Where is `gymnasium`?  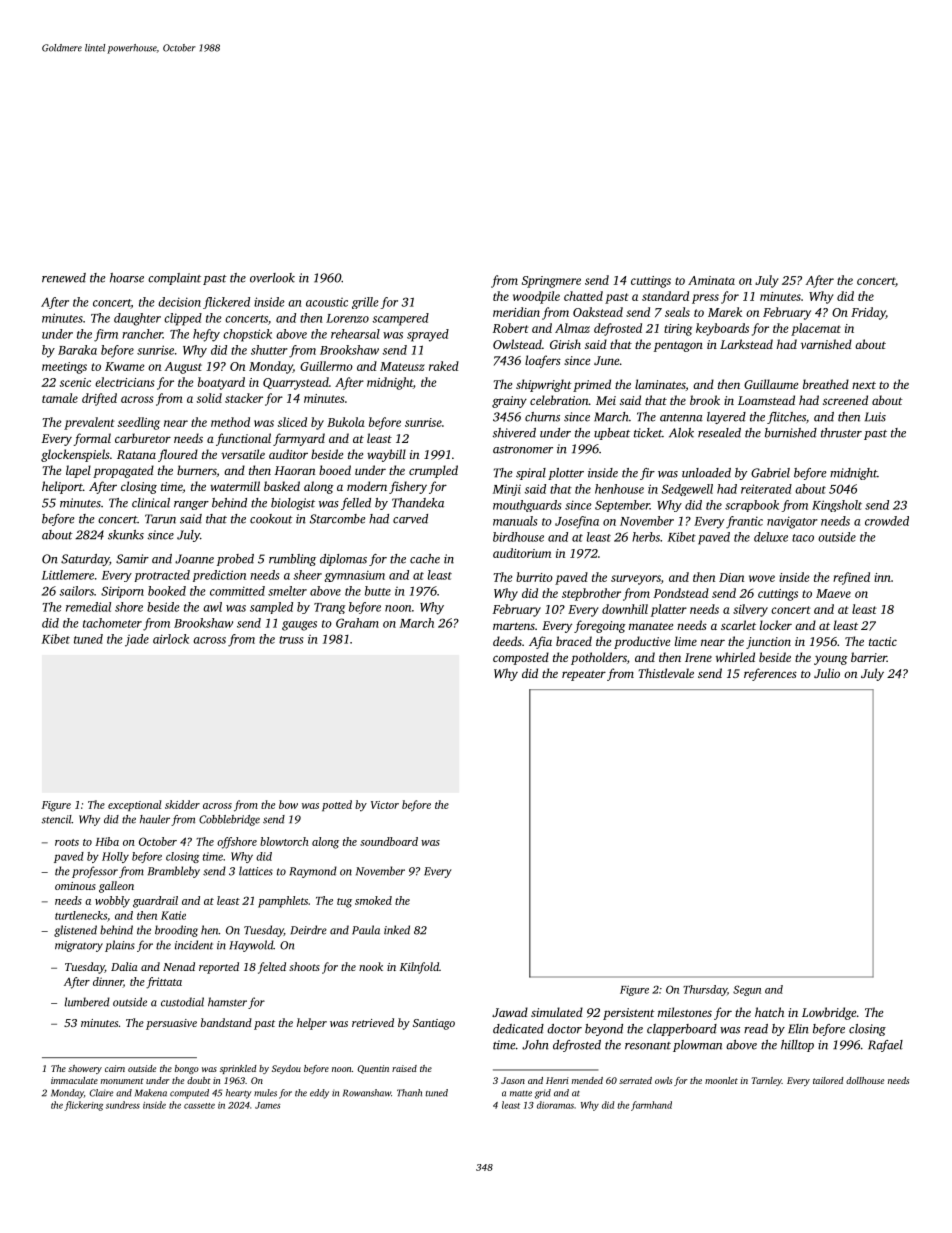 gymnasium is located at coordinates (354, 576).
